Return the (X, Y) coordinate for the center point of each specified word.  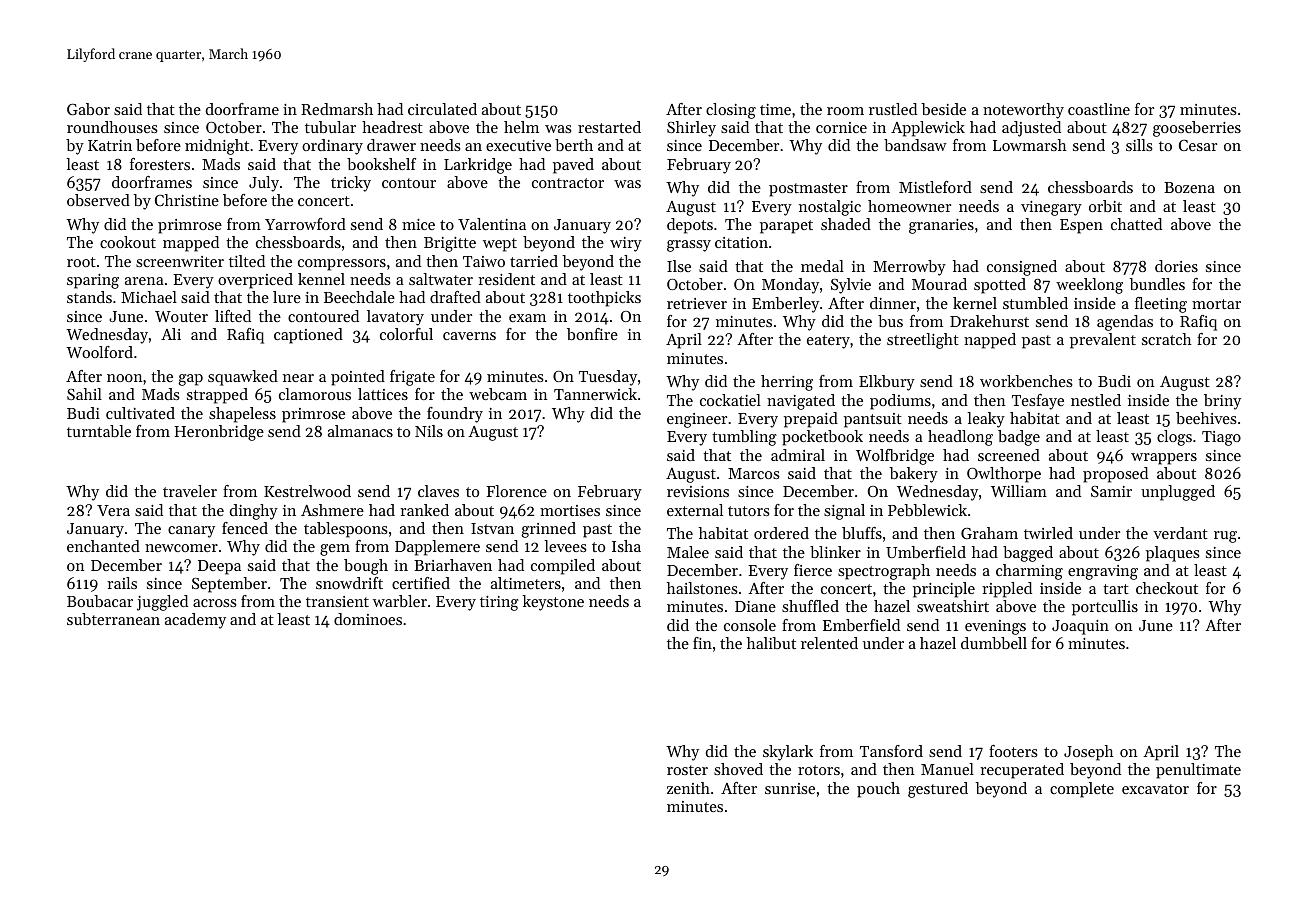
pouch (878, 790)
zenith (688, 788)
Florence (516, 491)
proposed (1115, 475)
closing (731, 111)
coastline (1099, 109)
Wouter (181, 316)
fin (702, 643)
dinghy (253, 512)
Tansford (891, 751)
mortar (1216, 304)
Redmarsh (337, 109)
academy (195, 621)
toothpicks (604, 299)
